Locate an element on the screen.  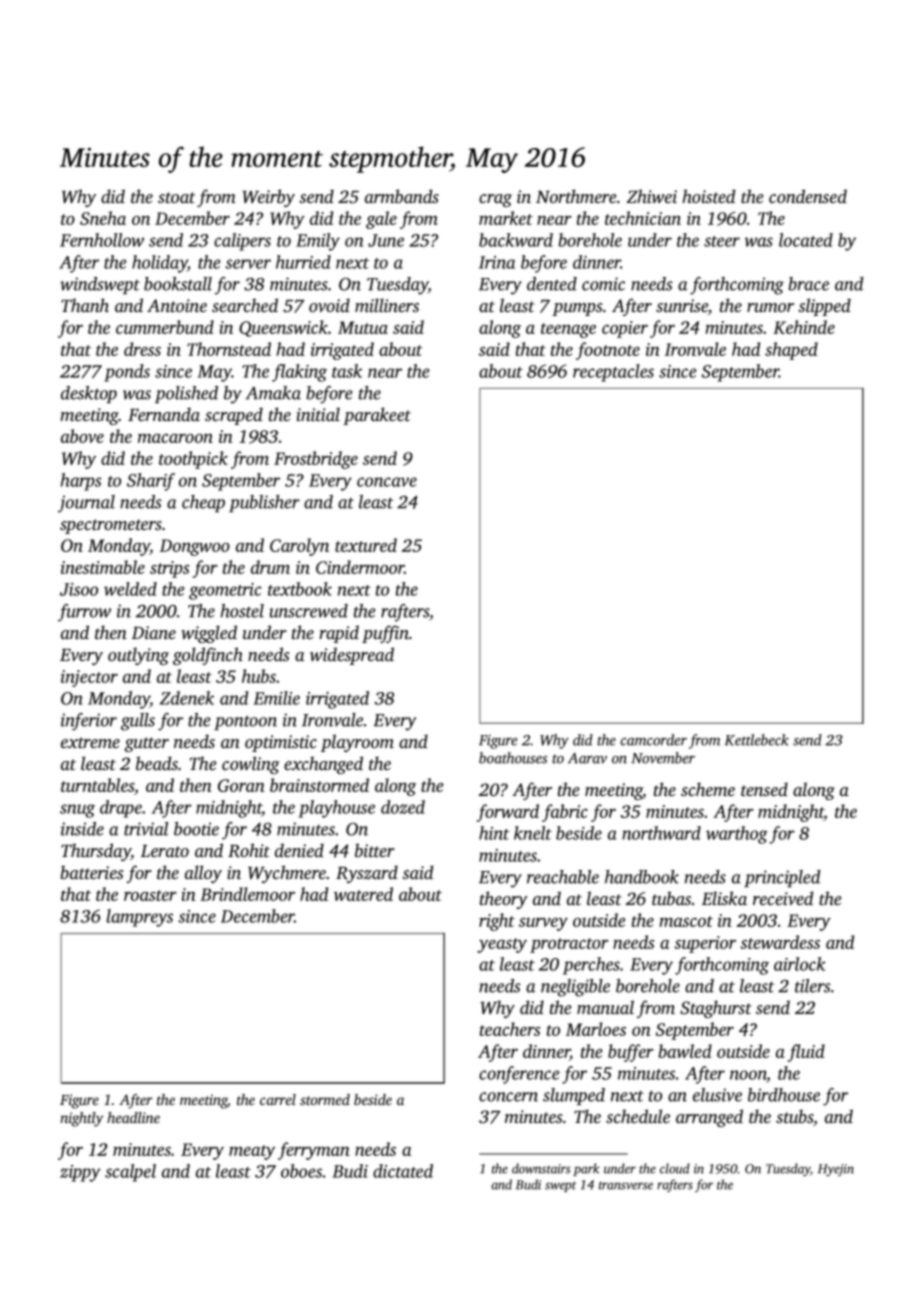
zippy is located at coordinates (80, 1173).
